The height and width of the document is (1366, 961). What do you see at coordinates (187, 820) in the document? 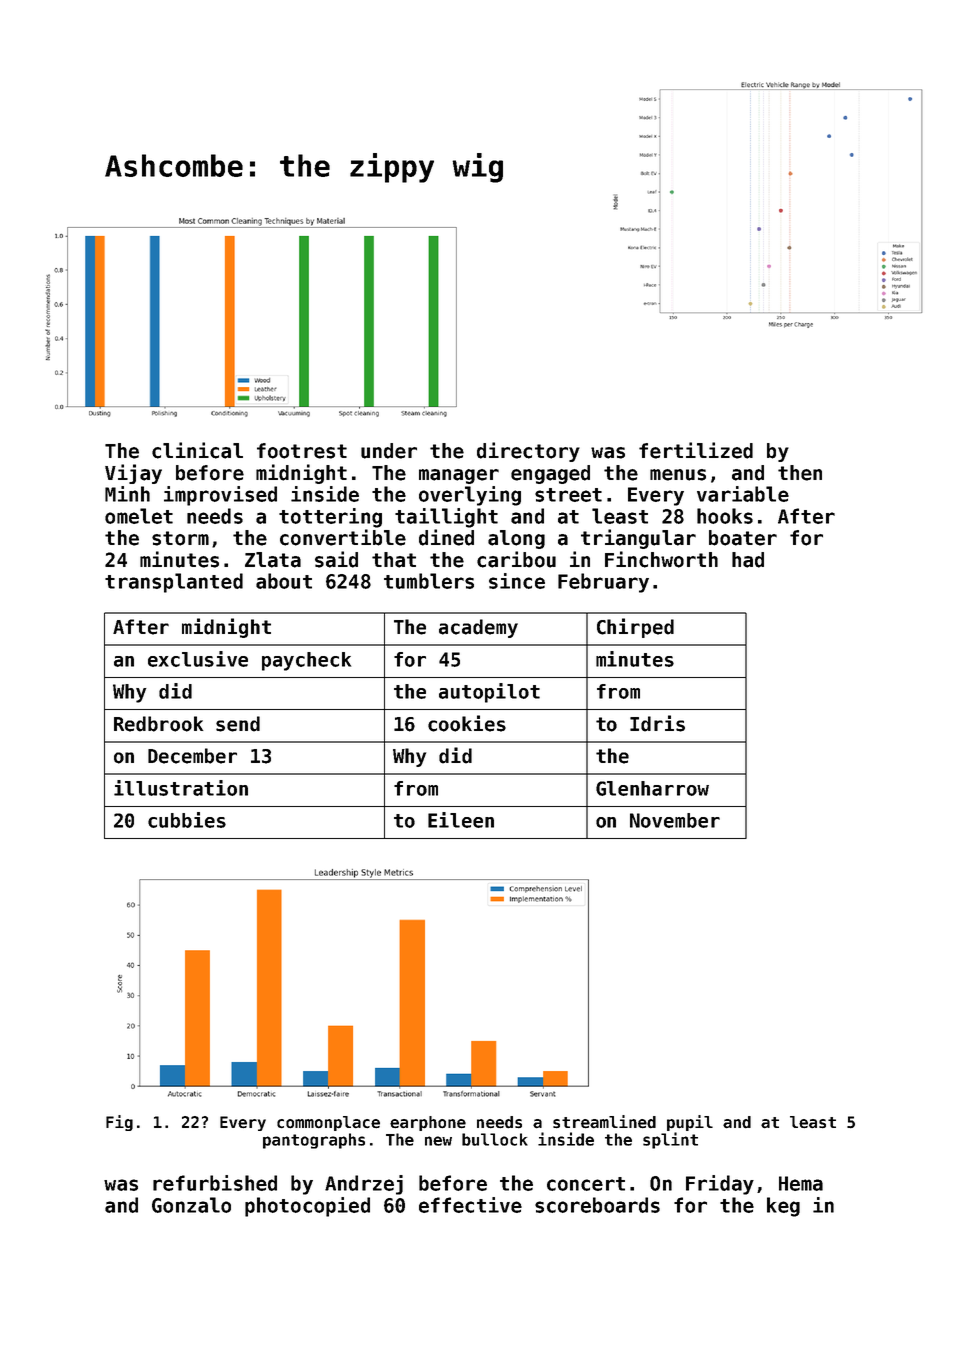
I see `cubbies` at bounding box center [187, 820].
